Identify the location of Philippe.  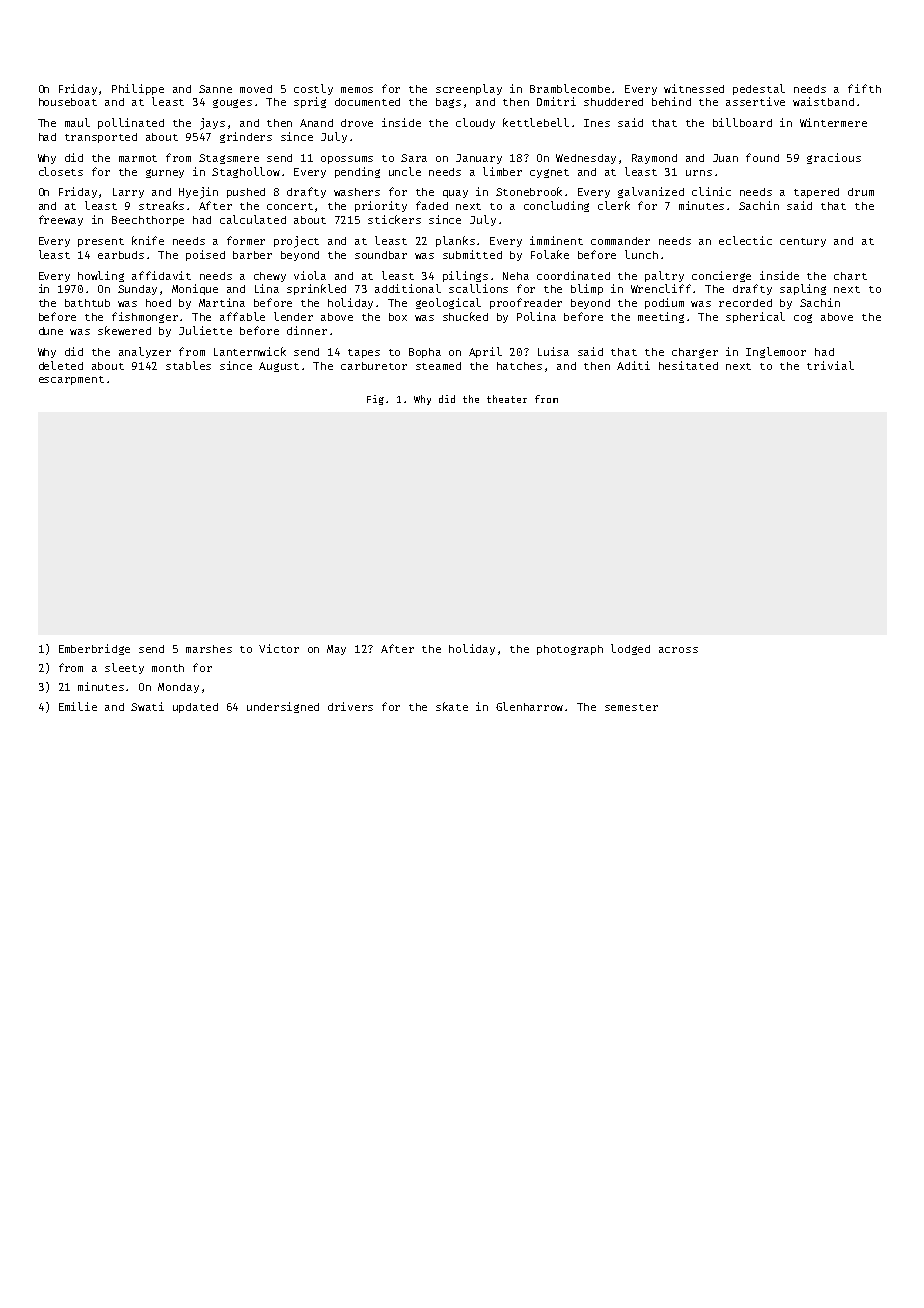
(138, 89).
